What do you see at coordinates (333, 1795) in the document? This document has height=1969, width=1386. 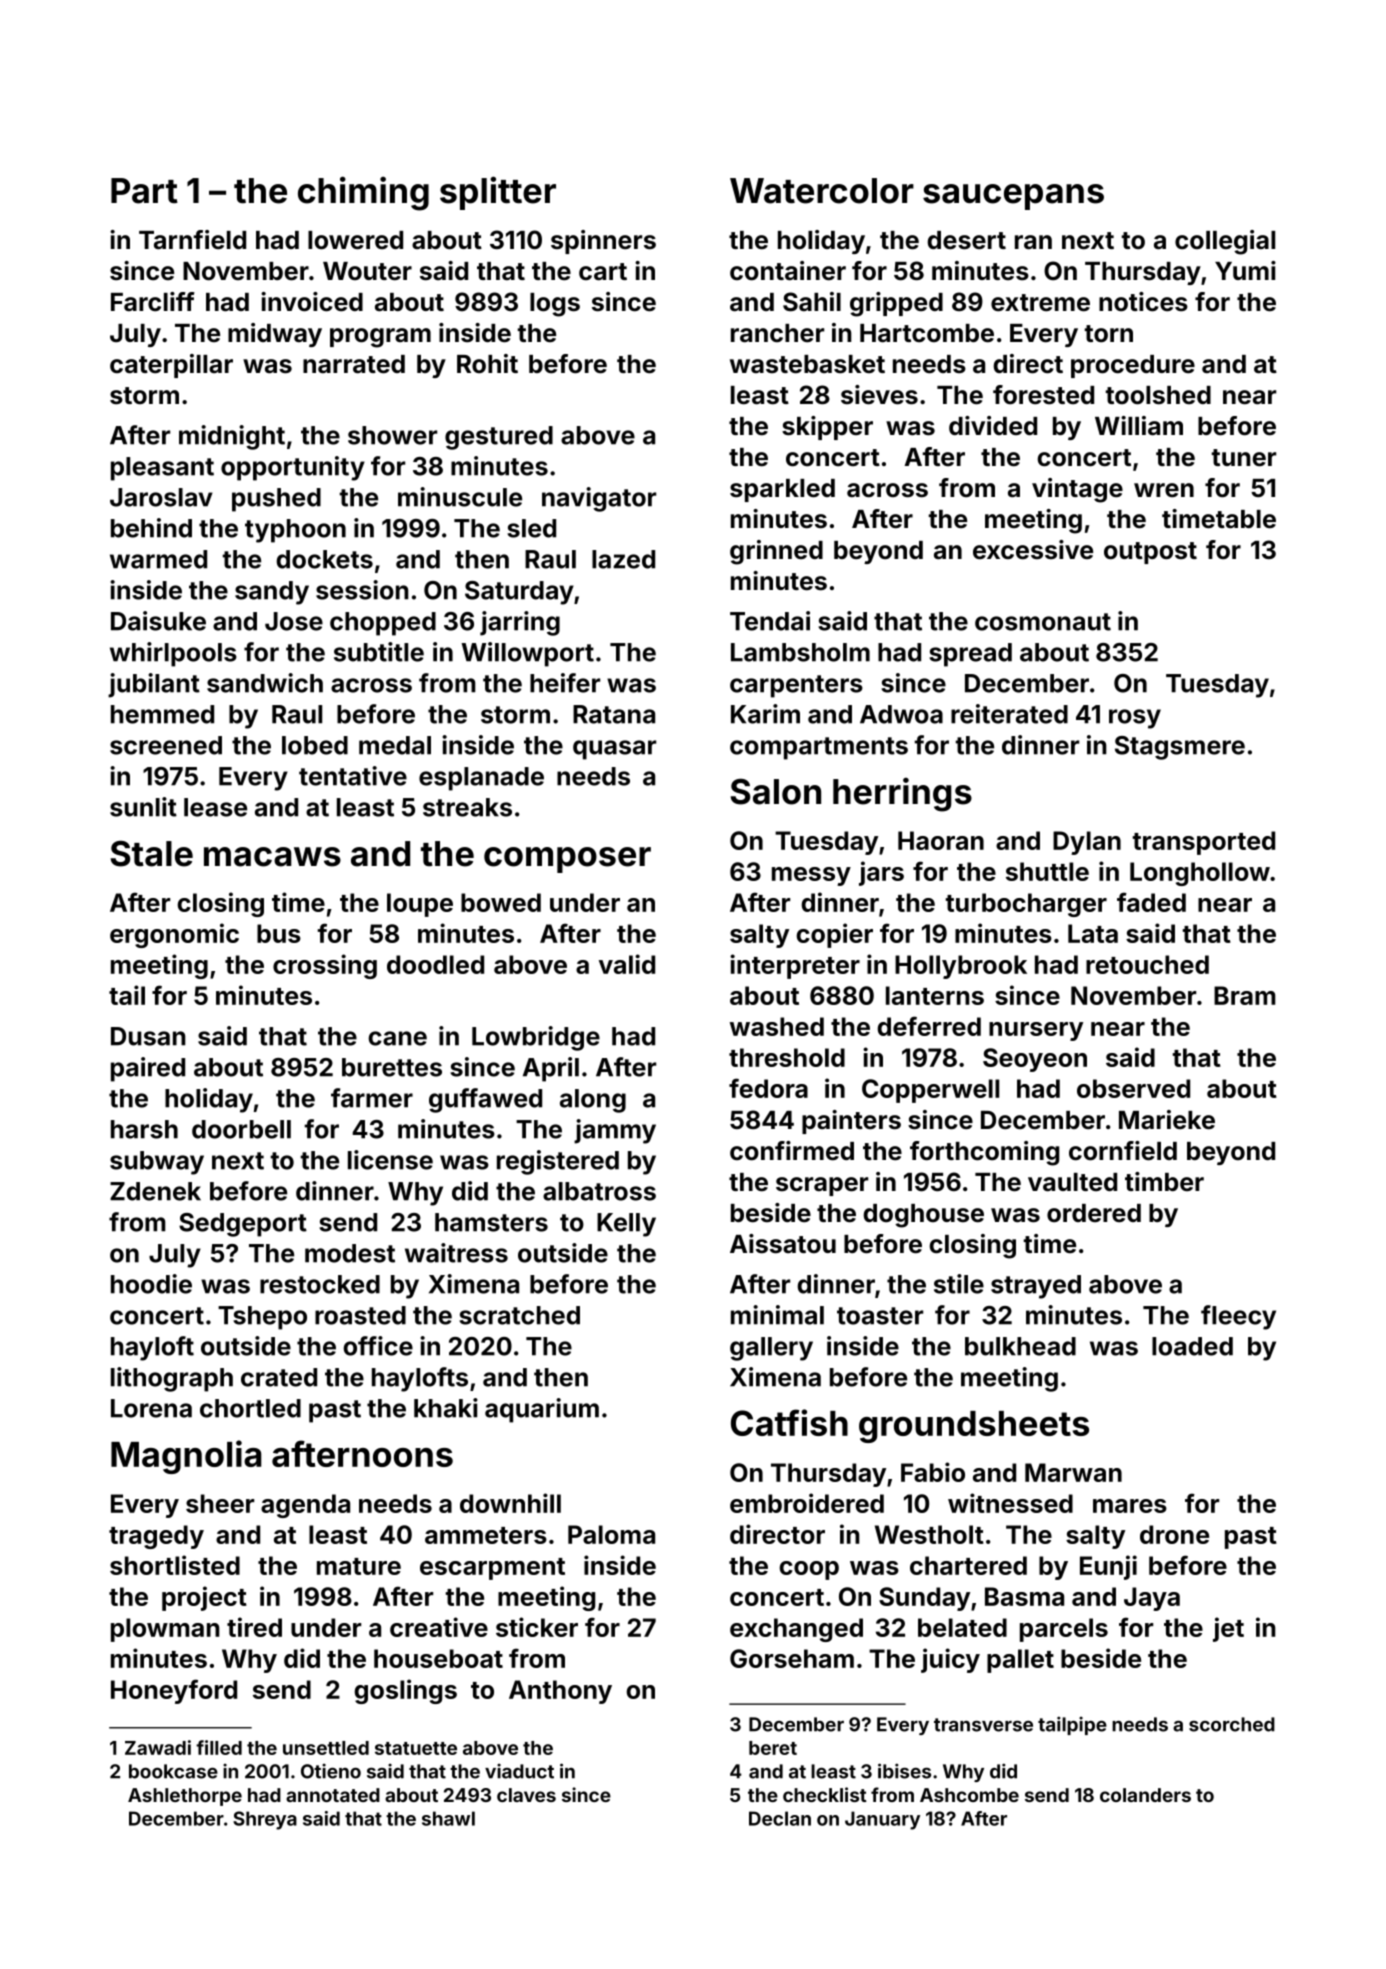 I see `annotated` at bounding box center [333, 1795].
